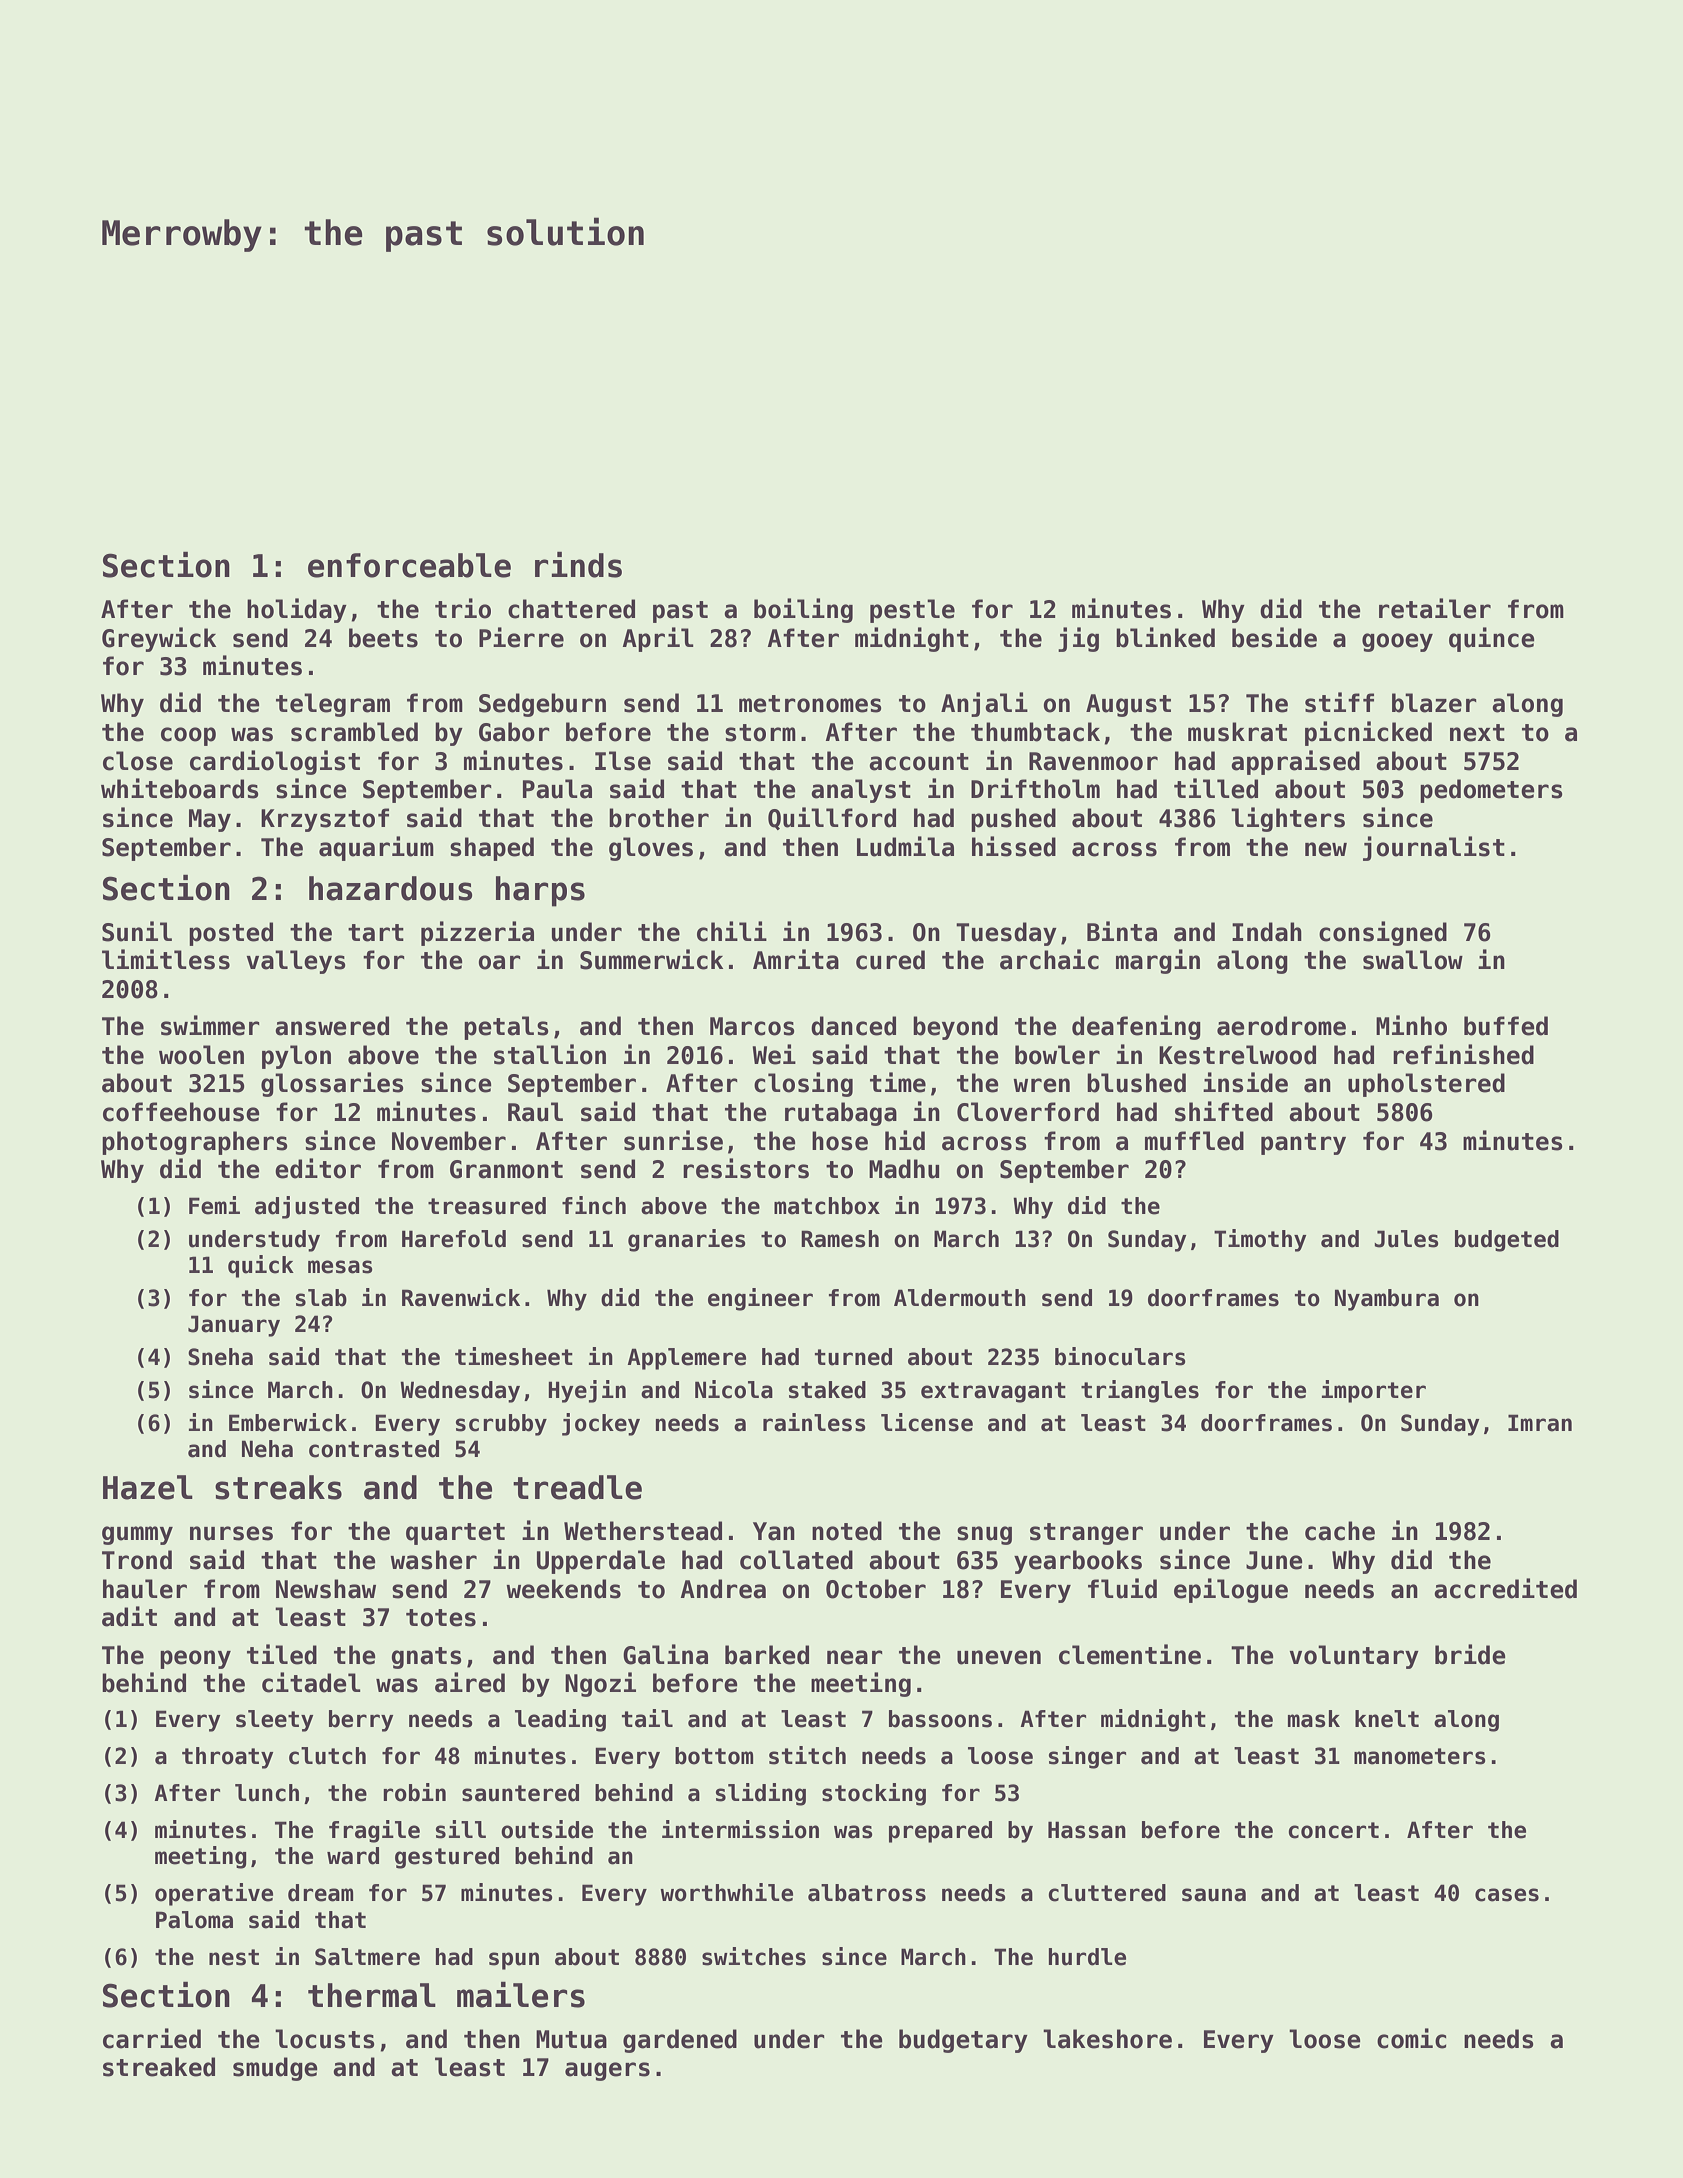 This screenshot has height=2178, width=1683. I want to click on holiday, so click(297, 610).
